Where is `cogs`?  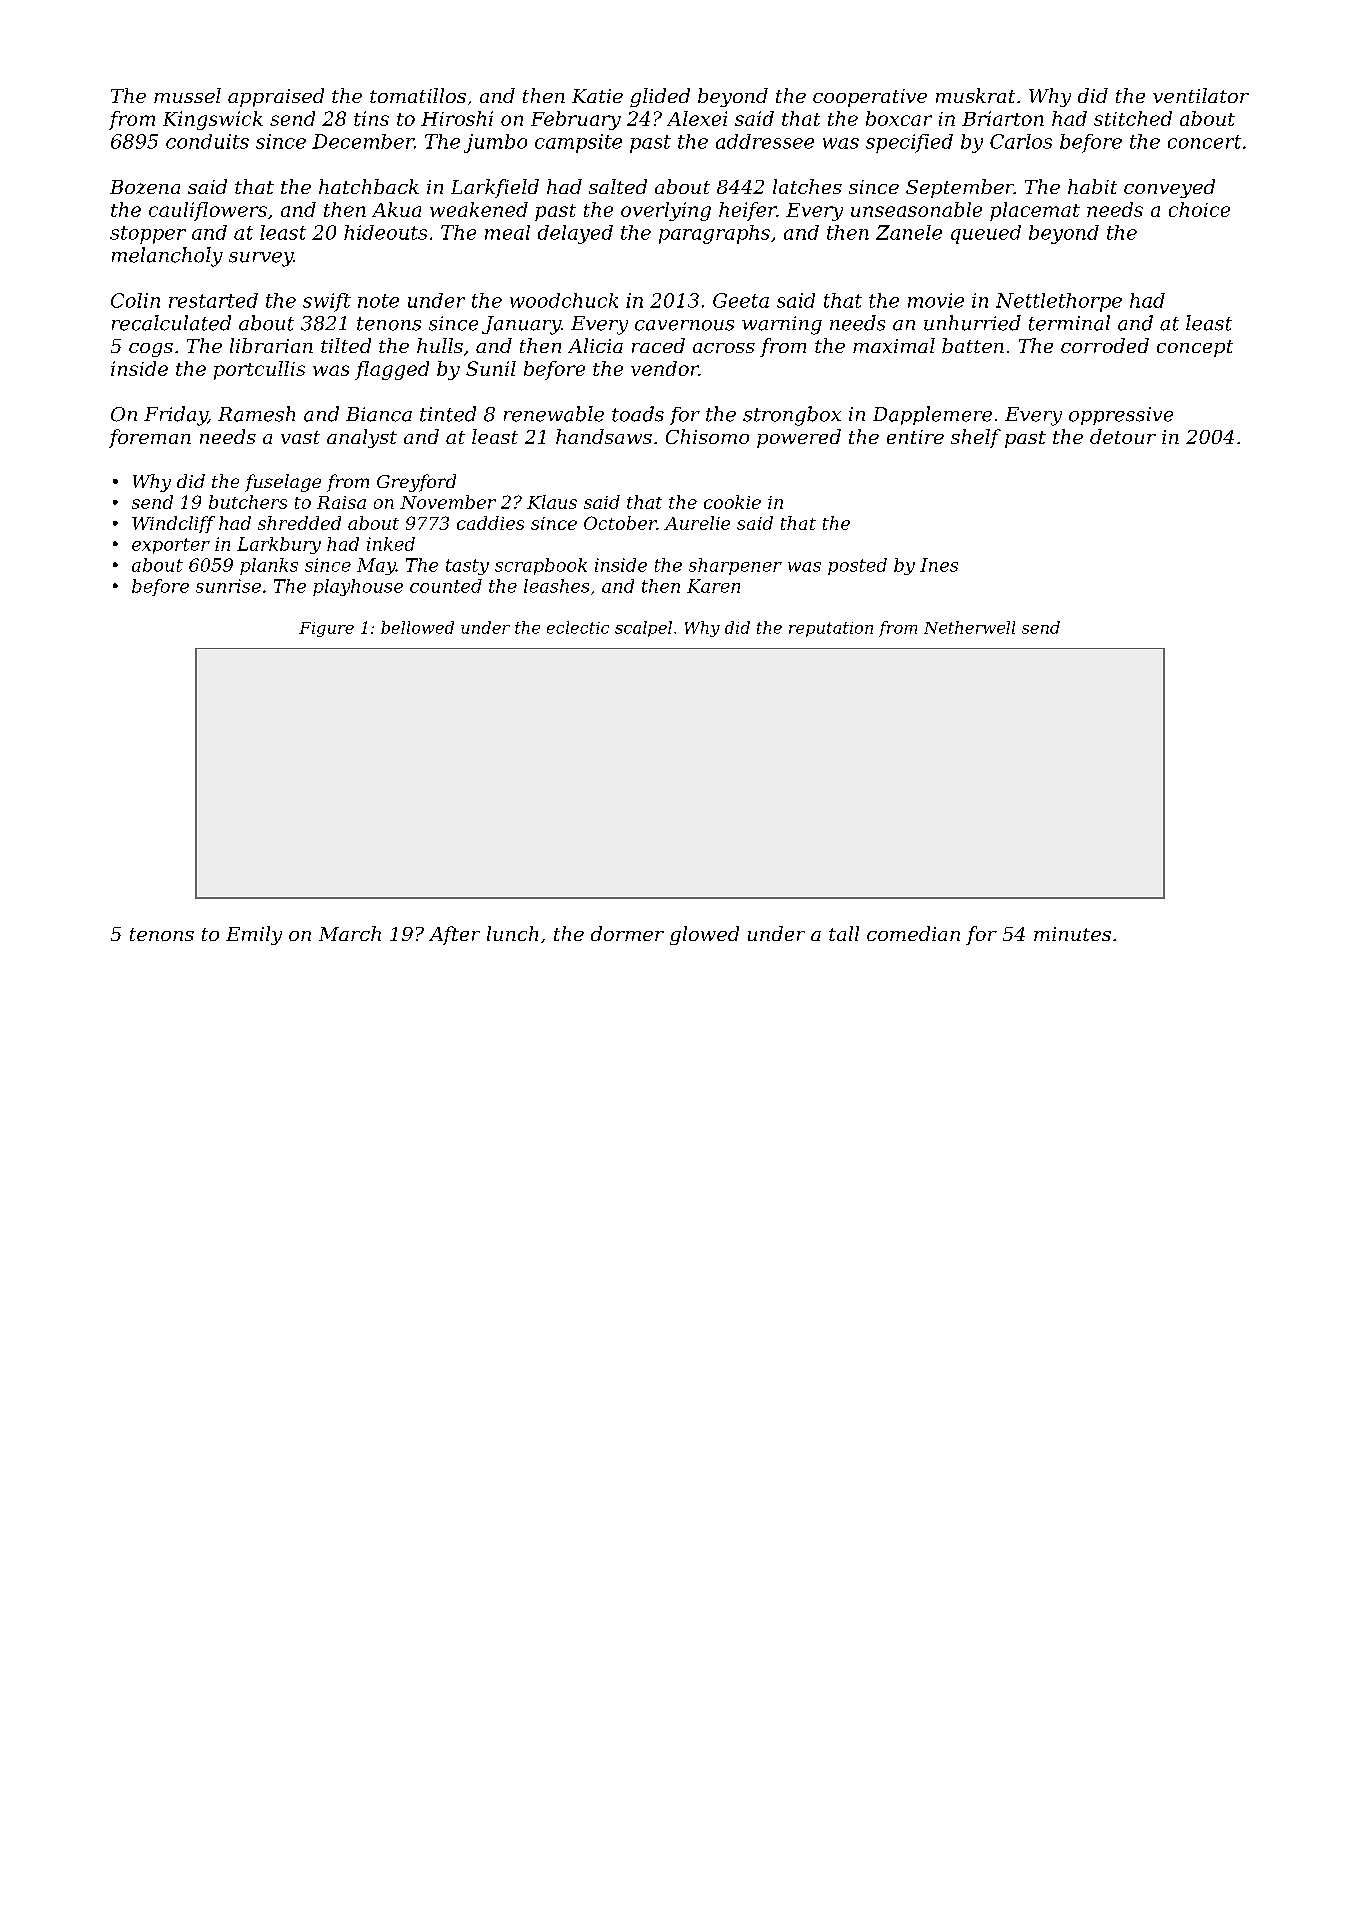
cogs is located at coordinates (151, 350).
